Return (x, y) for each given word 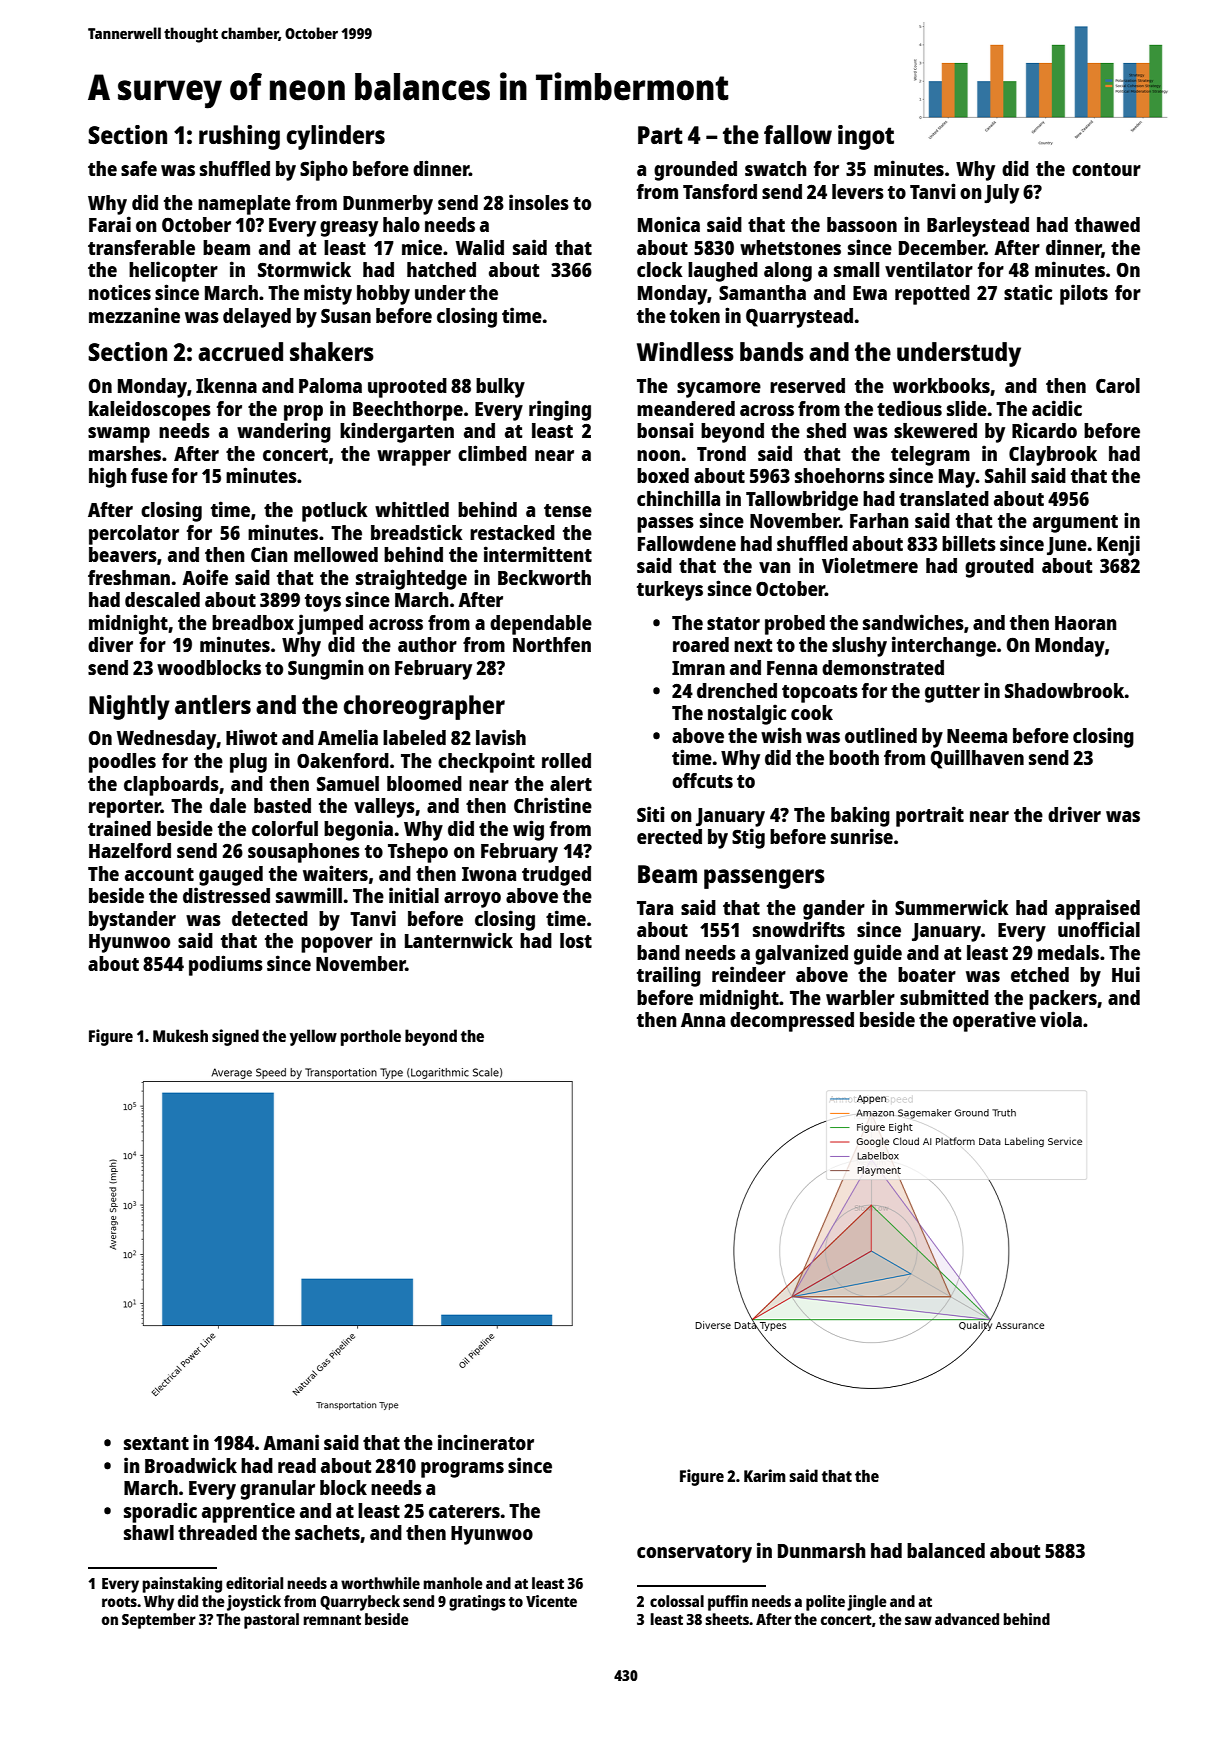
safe (139, 168)
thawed (1107, 224)
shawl (149, 1532)
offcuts (702, 780)
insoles (539, 202)
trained (119, 828)
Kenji (1118, 545)
